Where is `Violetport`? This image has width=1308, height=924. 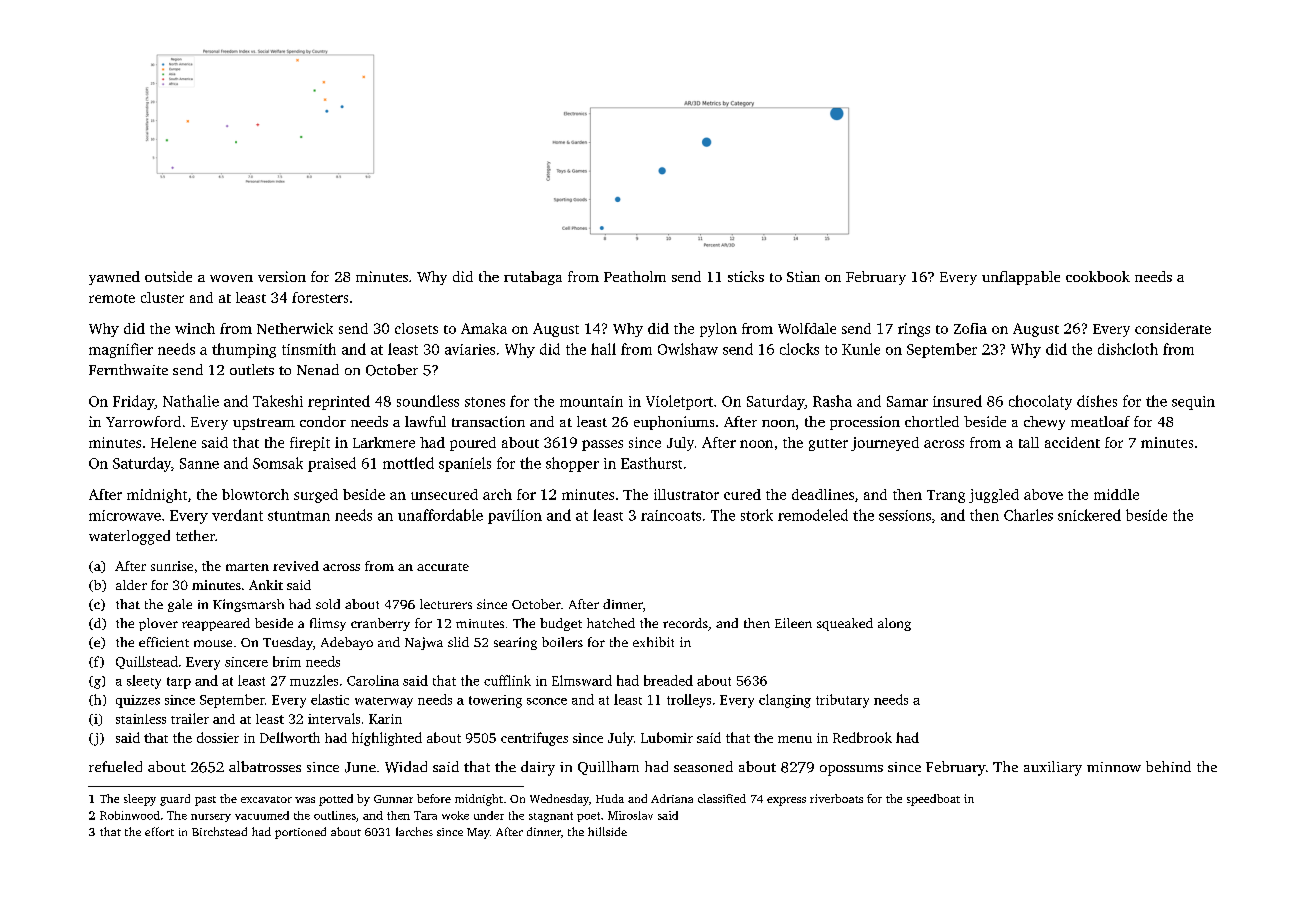 Violetport is located at coordinates (679, 402).
